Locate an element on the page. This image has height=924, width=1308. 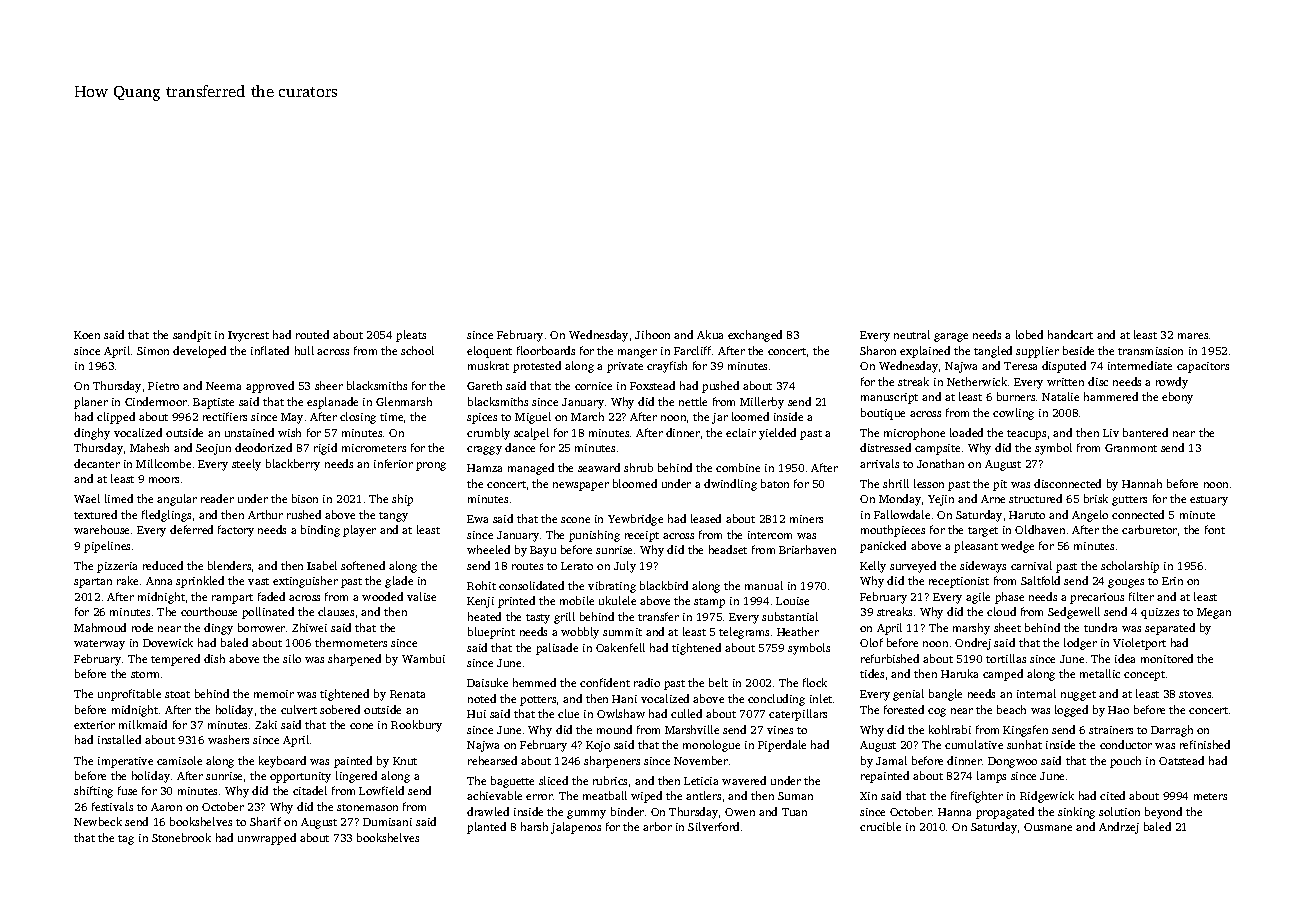
estuary is located at coordinates (1209, 501).
